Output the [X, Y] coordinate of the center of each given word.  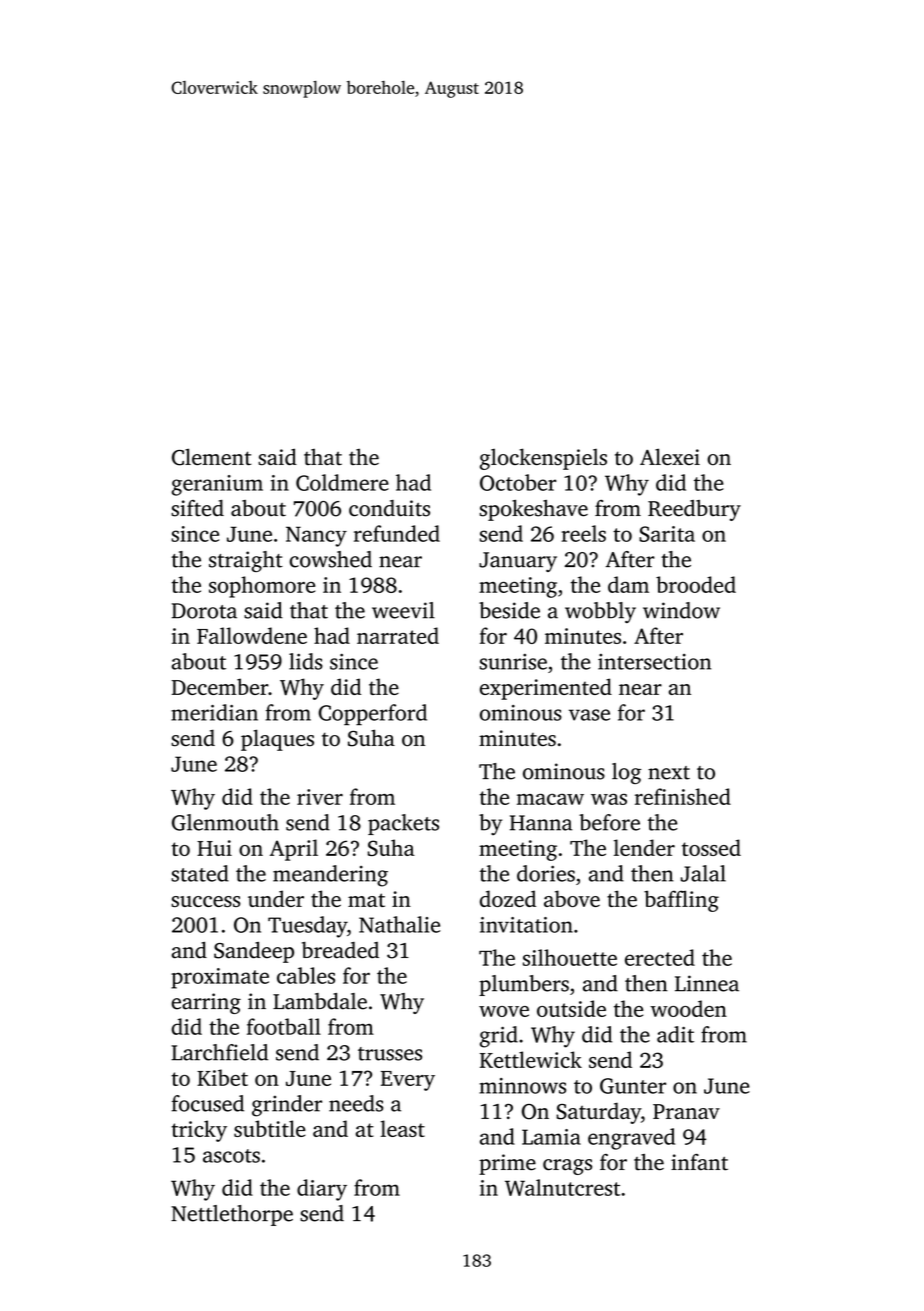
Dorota [204, 611]
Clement [212, 457]
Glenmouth [225, 822]
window [681, 610]
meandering [330, 876]
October [518, 482]
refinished [683, 796]
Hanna [541, 823]
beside [509, 610]
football [284, 1026]
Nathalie [399, 924]
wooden [688, 1008]
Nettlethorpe [232, 1215]
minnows [522, 1086]
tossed [711, 847]
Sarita [667, 534]
